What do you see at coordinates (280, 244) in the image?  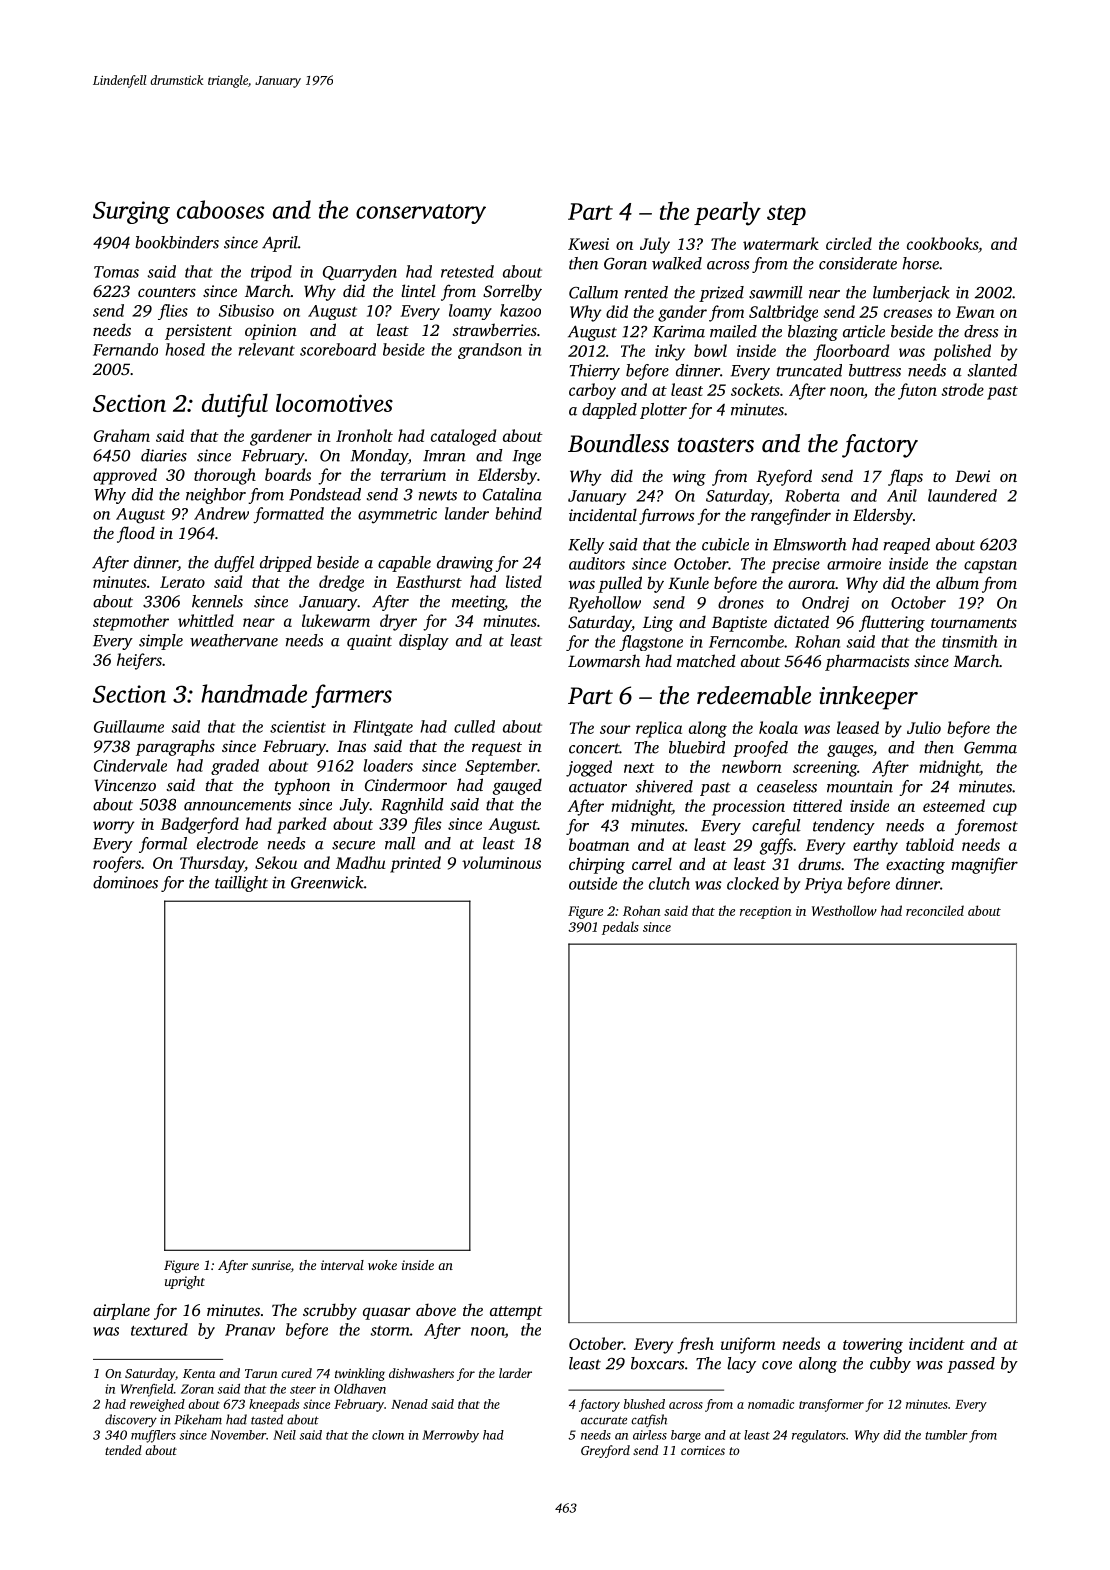 I see `April` at bounding box center [280, 244].
